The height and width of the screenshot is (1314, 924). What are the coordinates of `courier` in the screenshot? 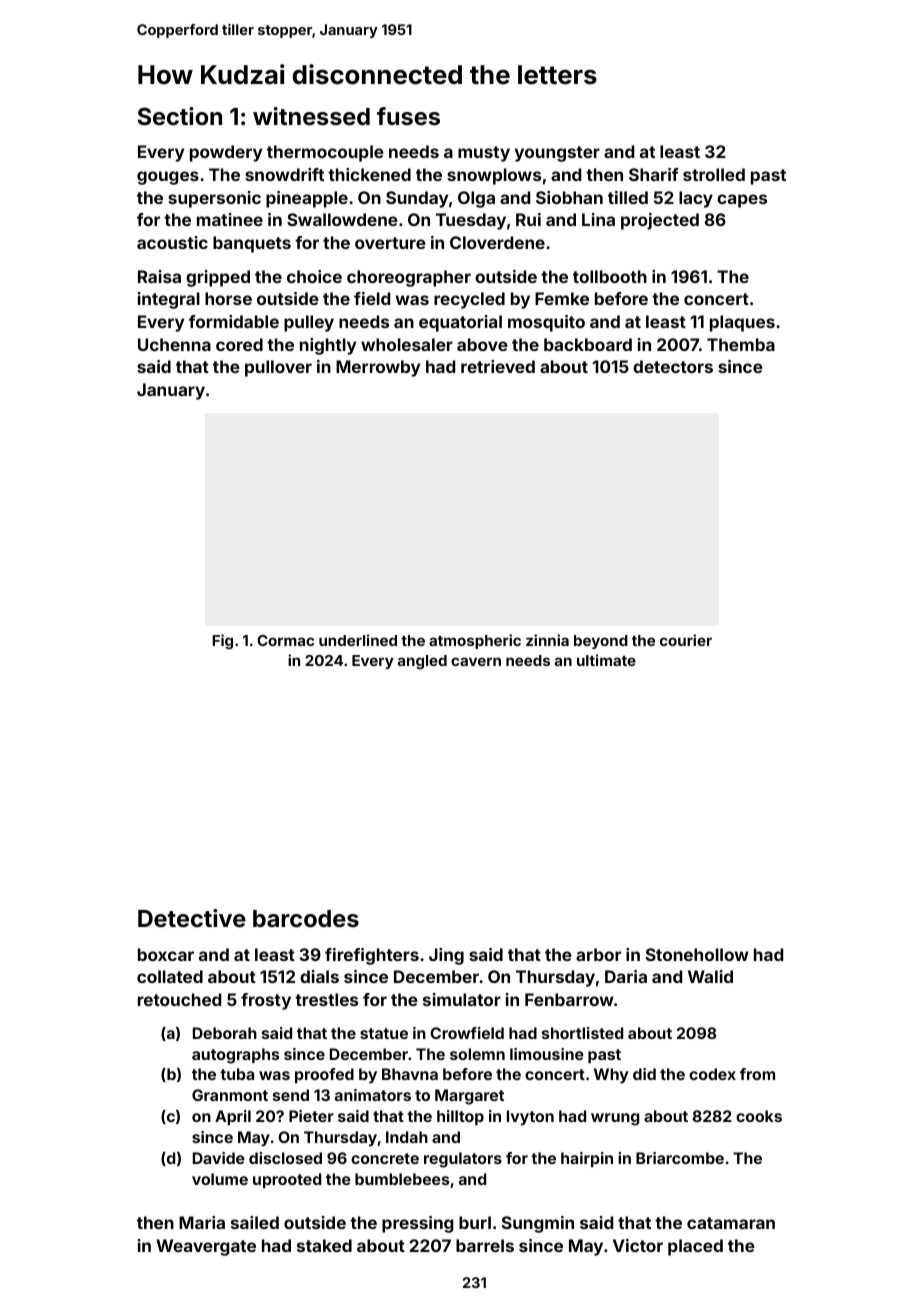 It's located at (686, 640).
